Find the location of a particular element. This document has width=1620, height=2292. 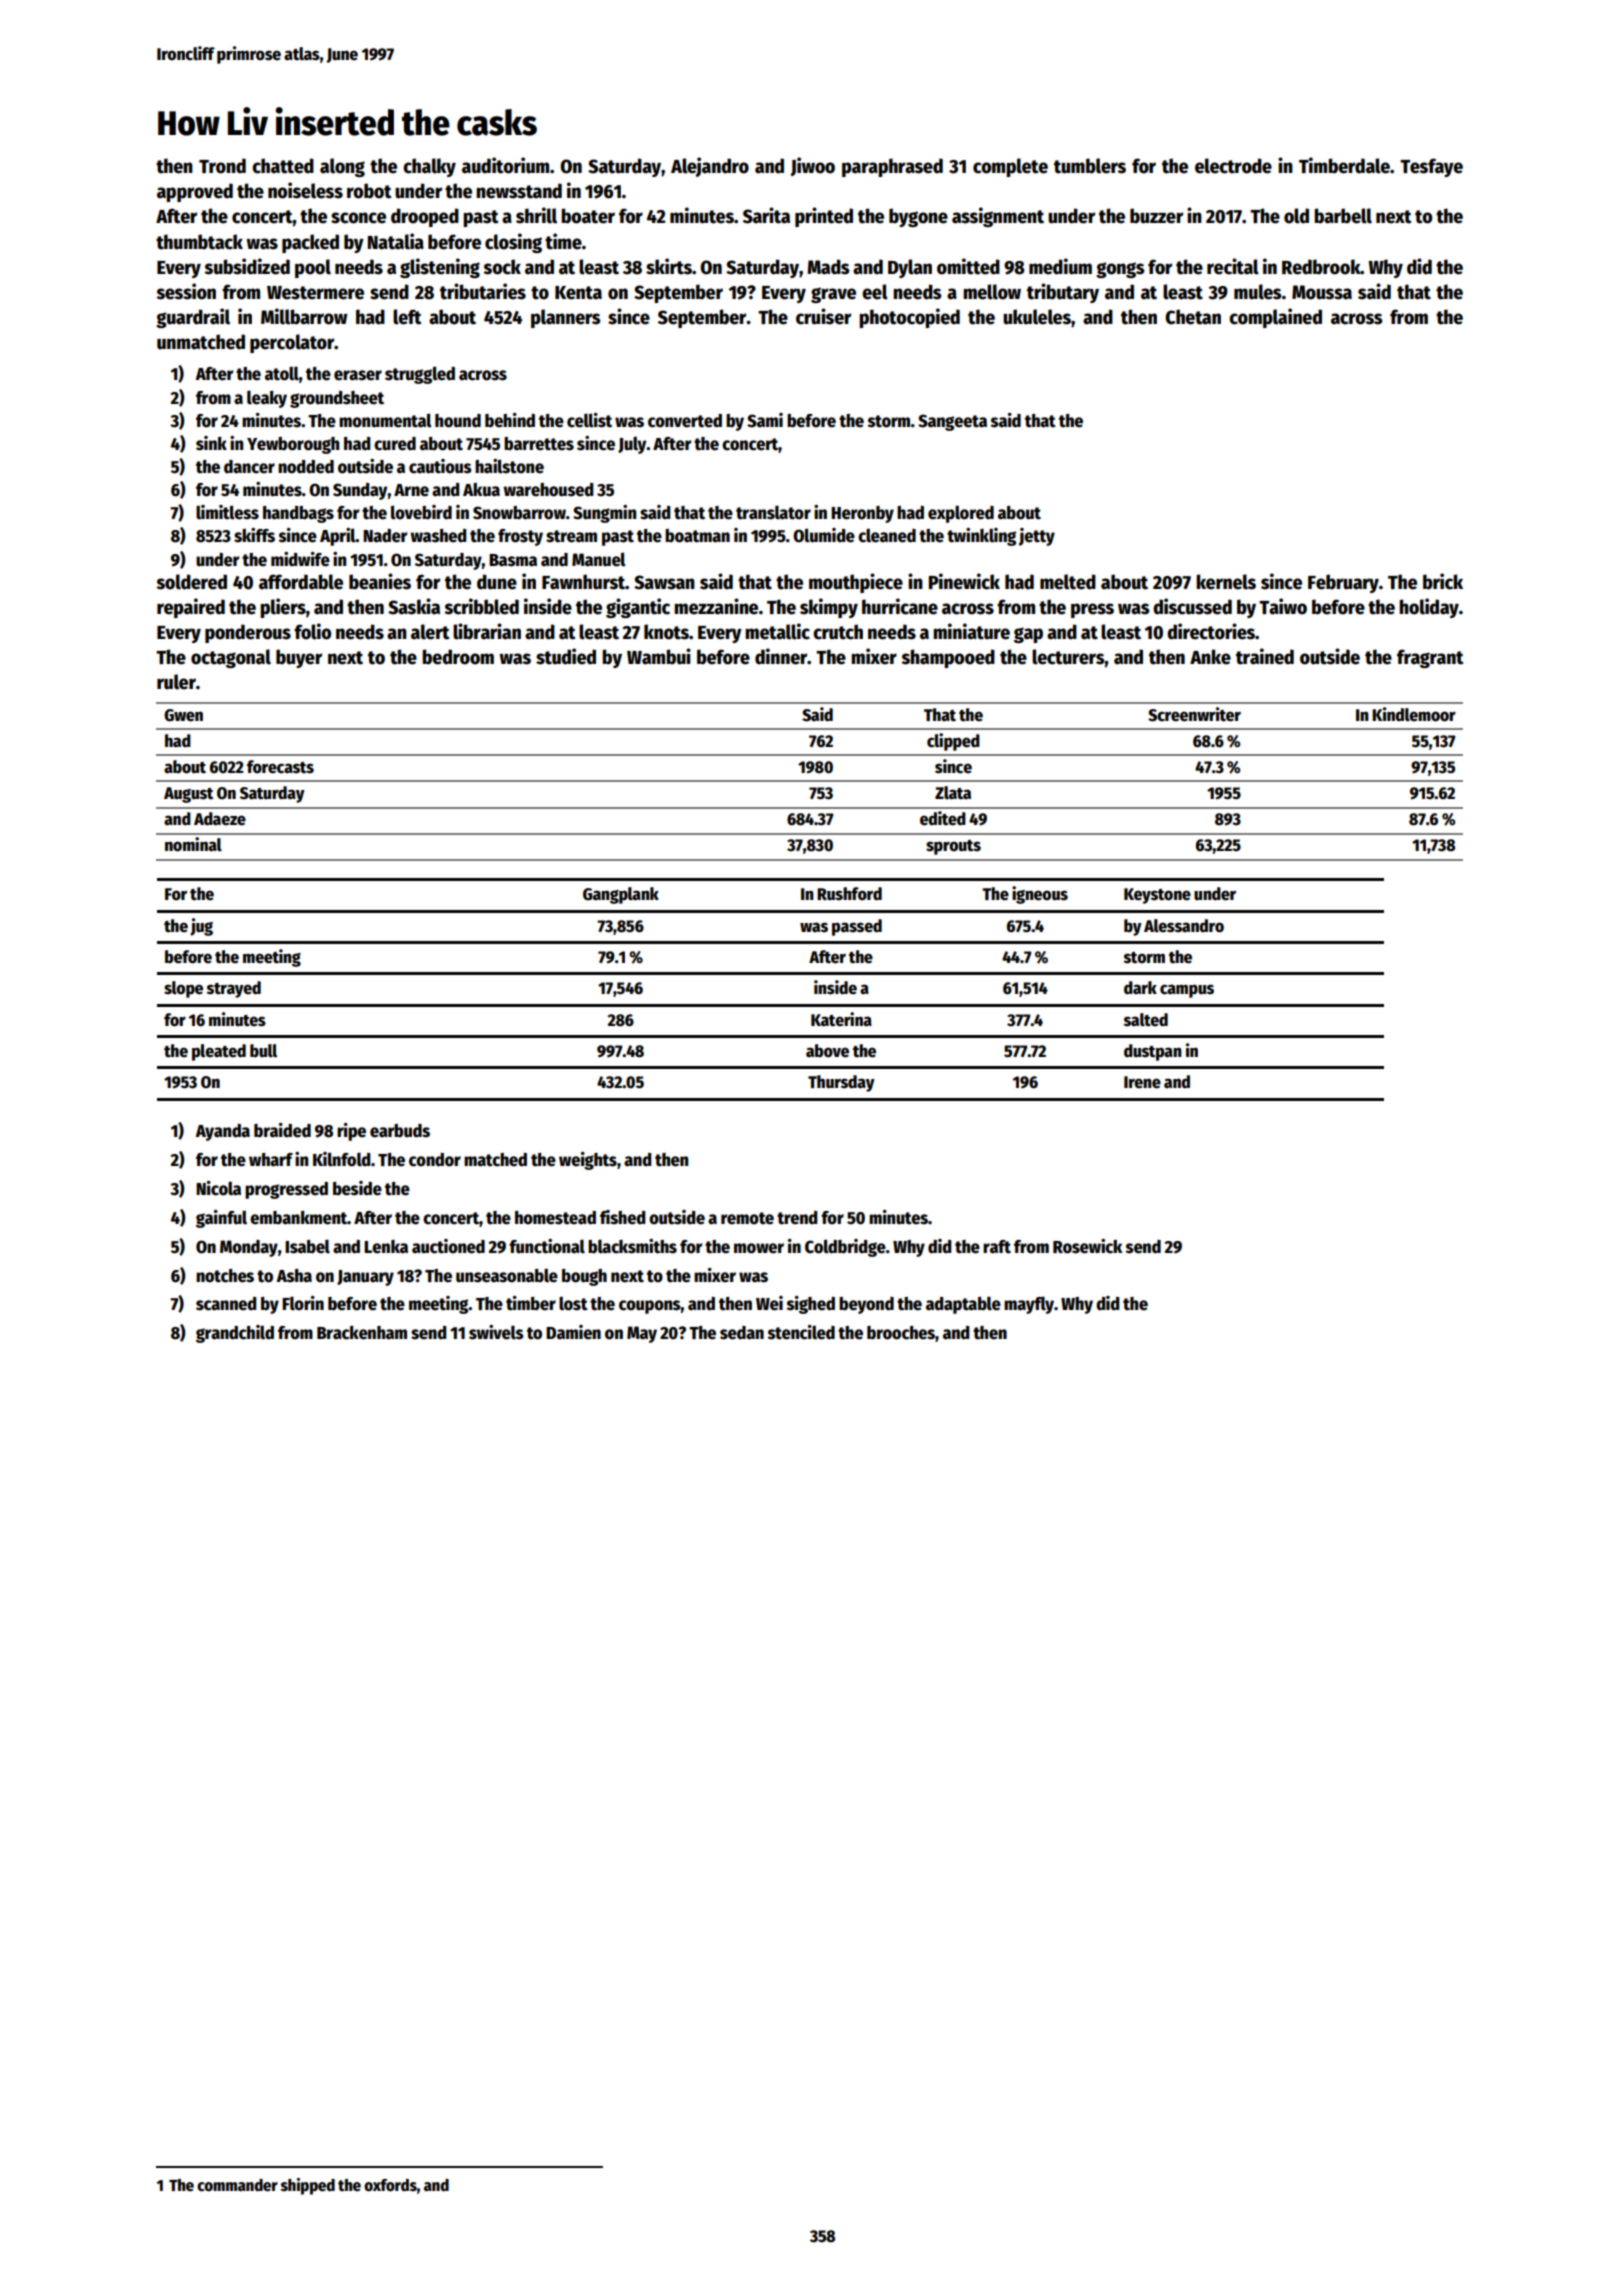

Alejandro is located at coordinates (710, 167).
